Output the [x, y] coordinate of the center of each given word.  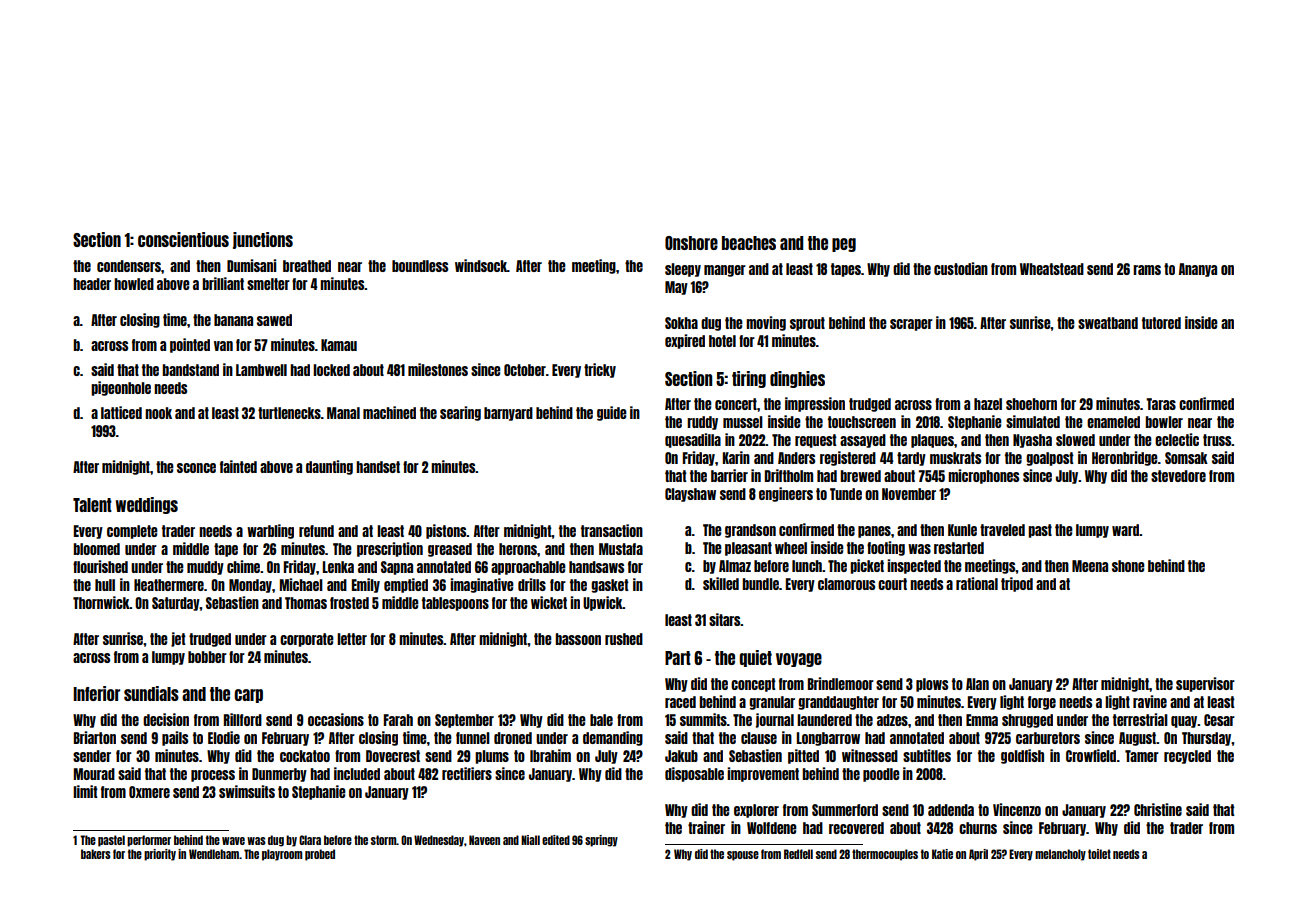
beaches [749, 243]
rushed [624, 639]
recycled [1187, 757]
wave [233, 841]
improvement [763, 774]
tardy [911, 459]
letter [352, 639]
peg [844, 245]
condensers [129, 266]
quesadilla [693, 440]
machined [389, 412]
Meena [1090, 566]
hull [105, 585]
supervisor [1205, 684]
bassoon [578, 639]
